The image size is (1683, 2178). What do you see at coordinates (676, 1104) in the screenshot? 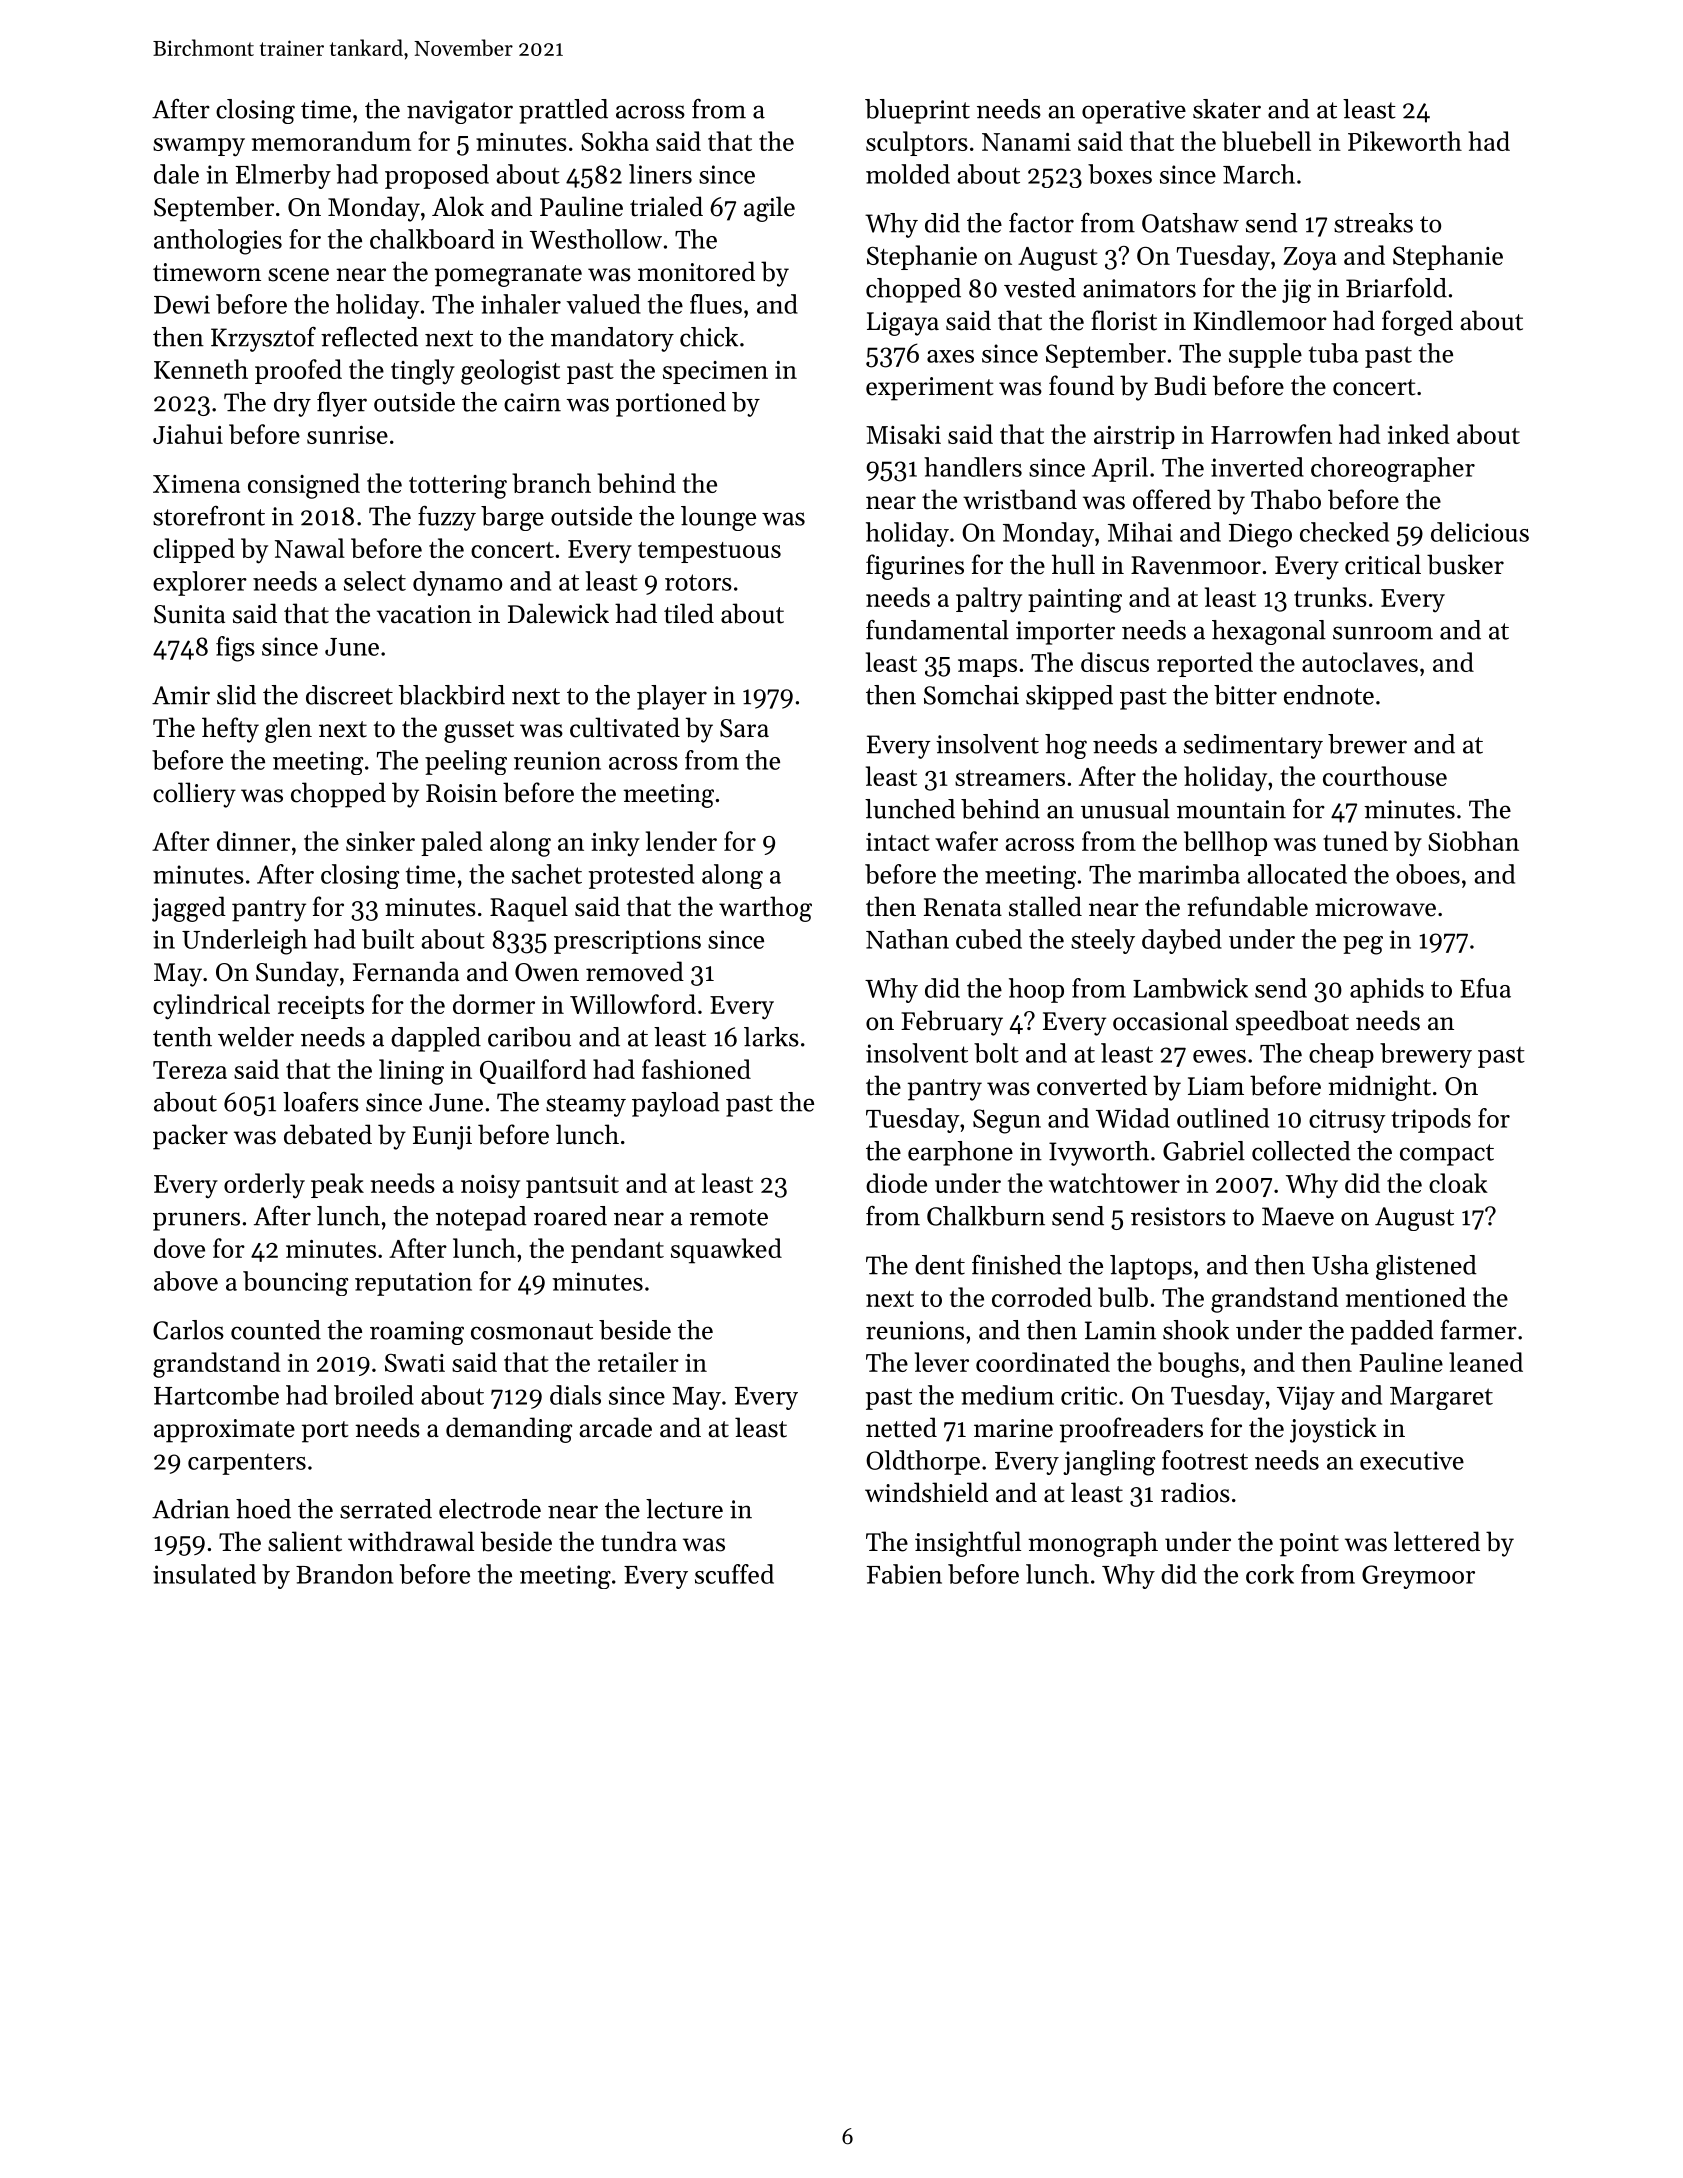
I see `payload` at bounding box center [676, 1104].
